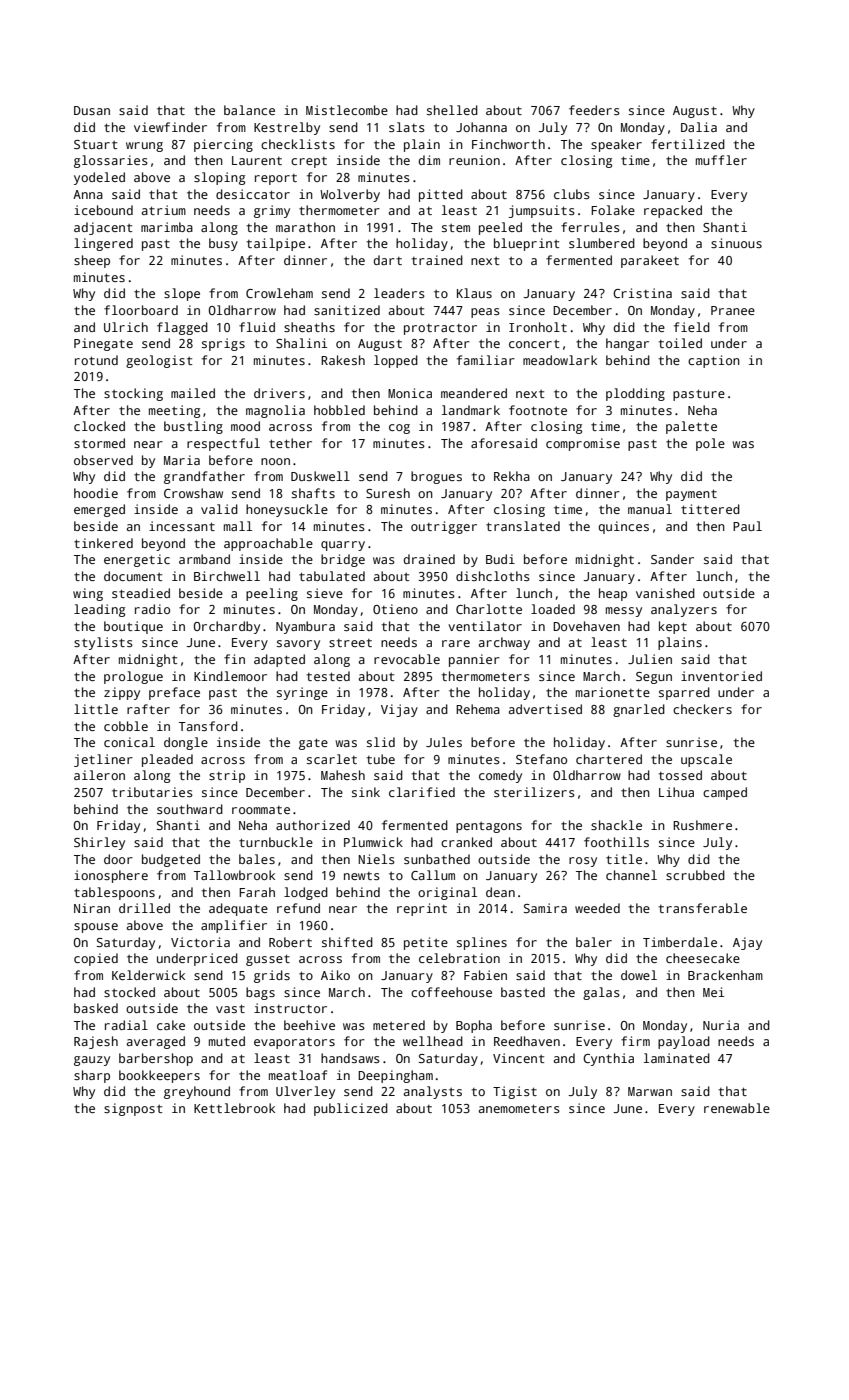 Image resolution: width=849 pixels, height=1400 pixels. What do you see at coordinates (500, 776) in the screenshot?
I see `comedy` at bounding box center [500, 776].
